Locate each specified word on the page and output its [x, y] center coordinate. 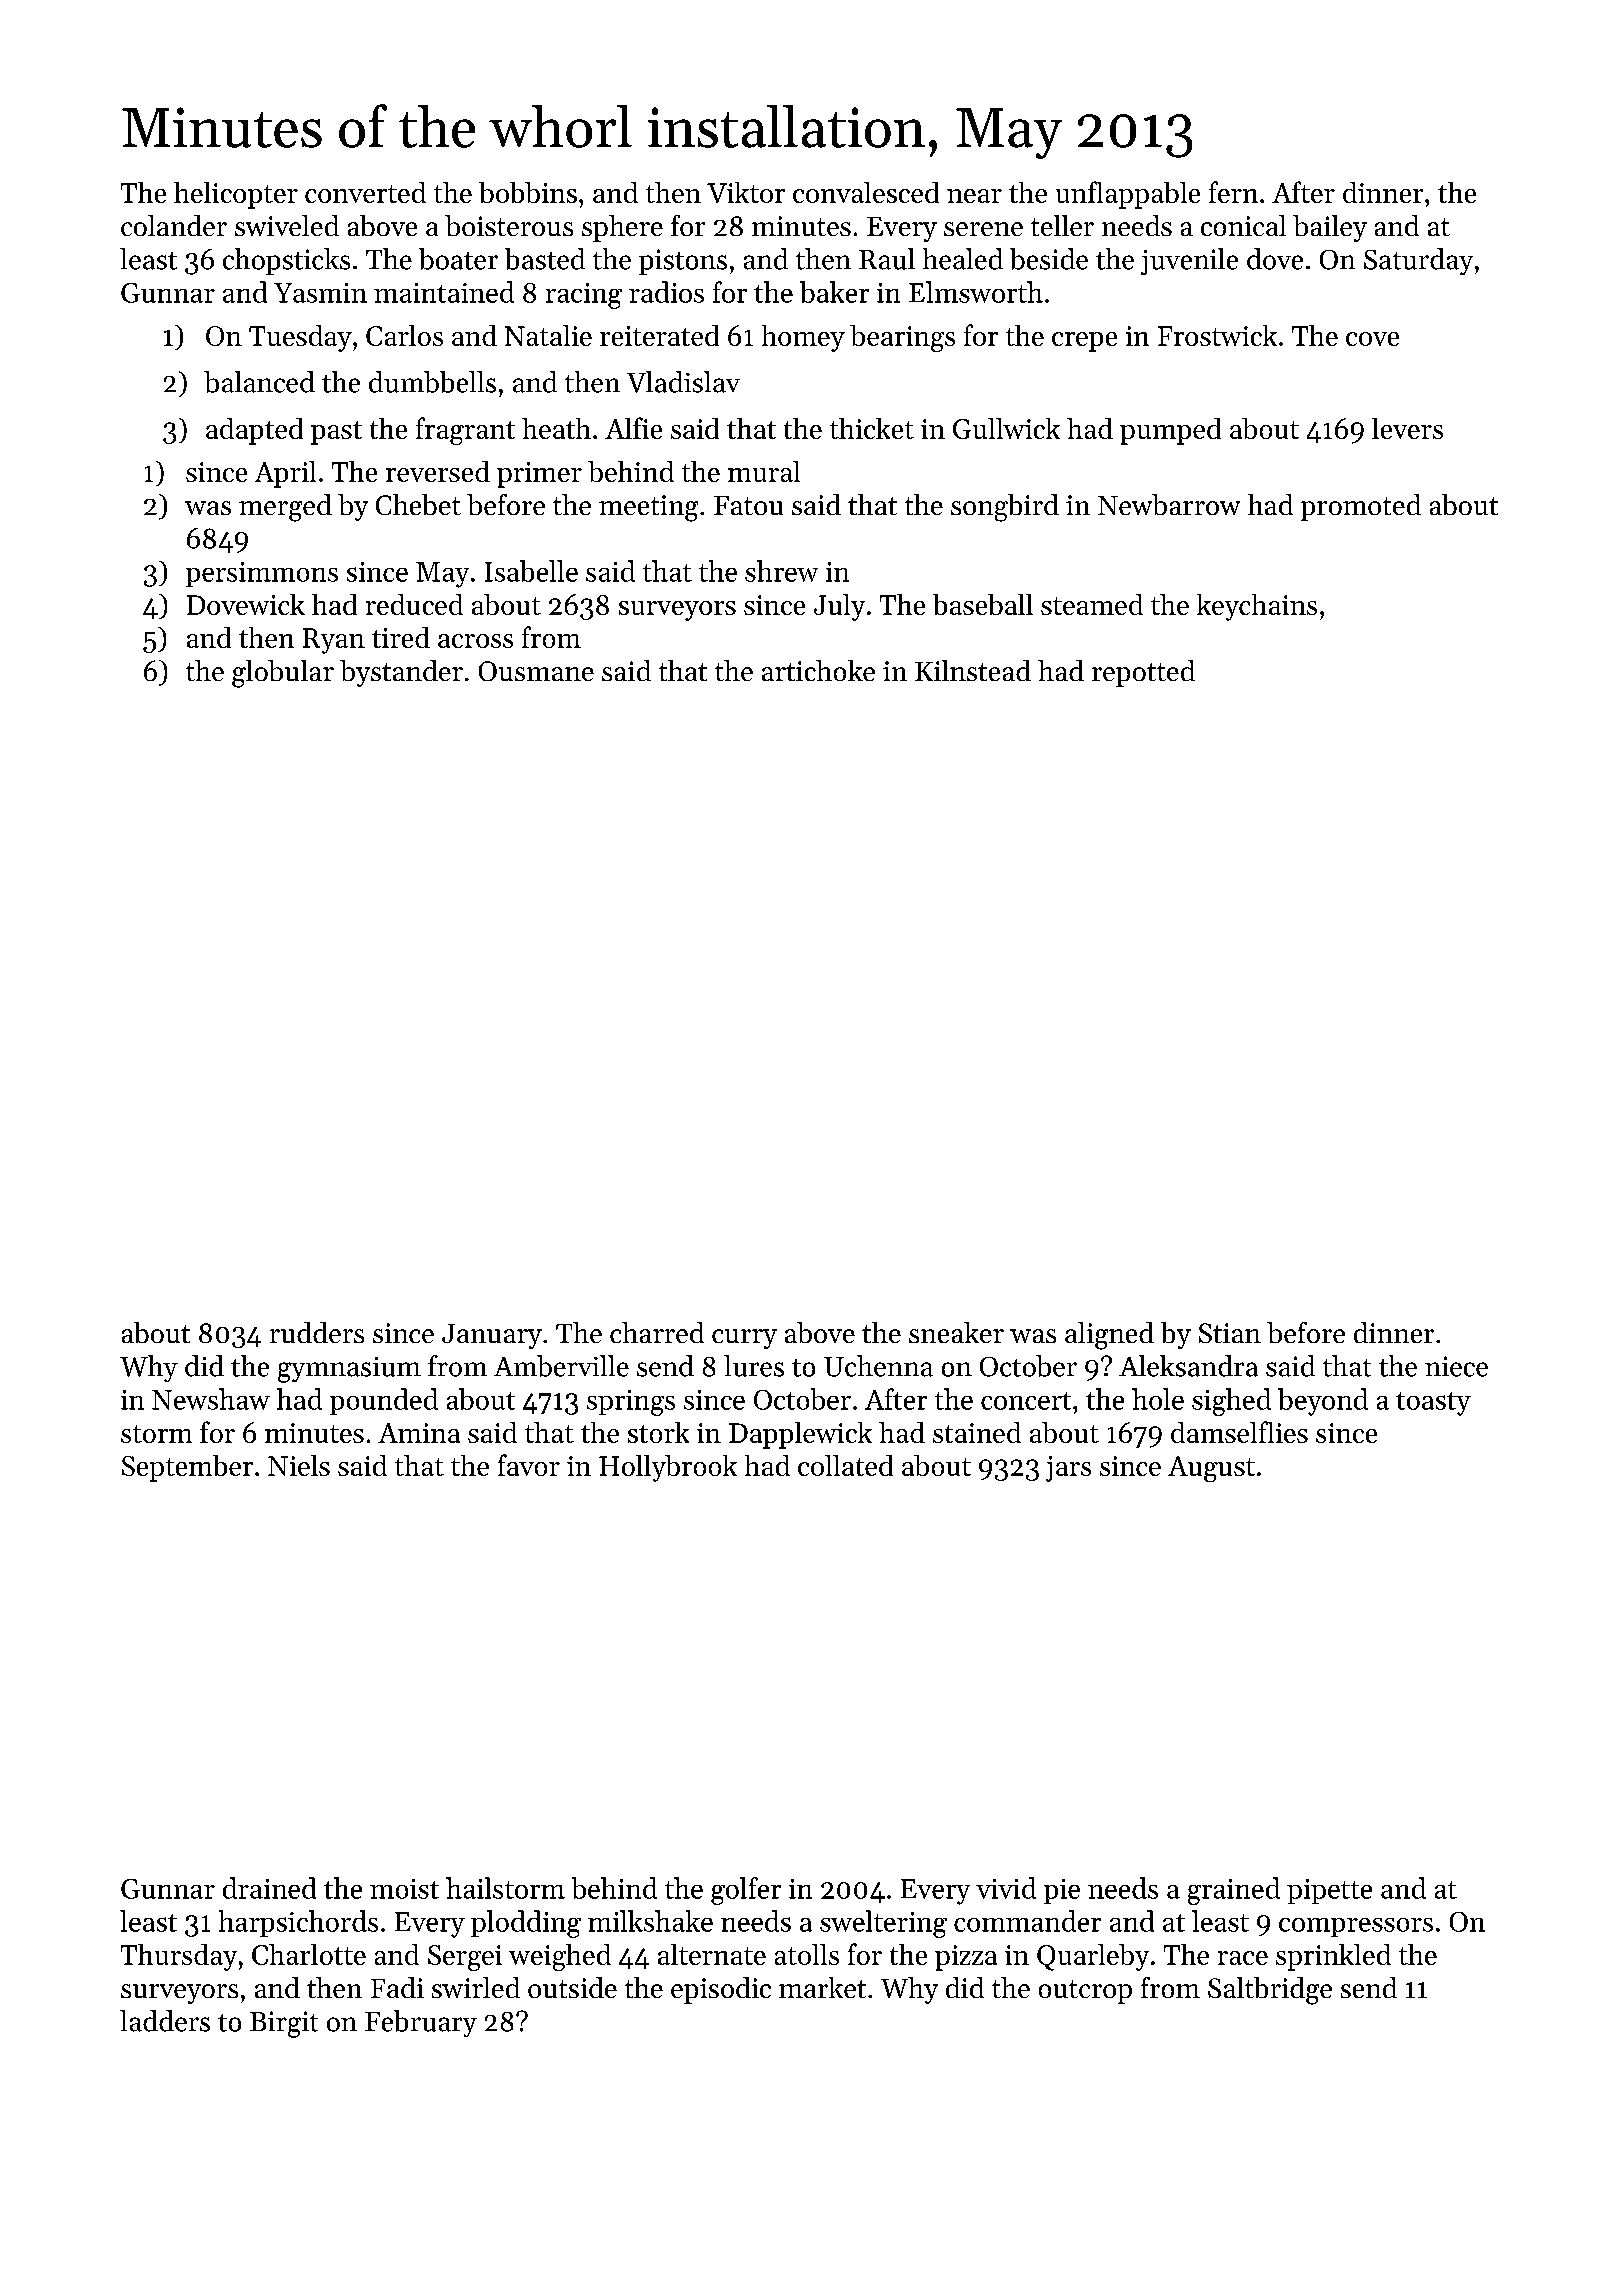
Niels [299, 1465]
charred [657, 1332]
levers [1407, 428]
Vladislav [683, 382]
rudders [317, 1332]
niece [1456, 1366]
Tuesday [300, 338]
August [1211, 1469]
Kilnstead [973, 670]
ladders [165, 2021]
